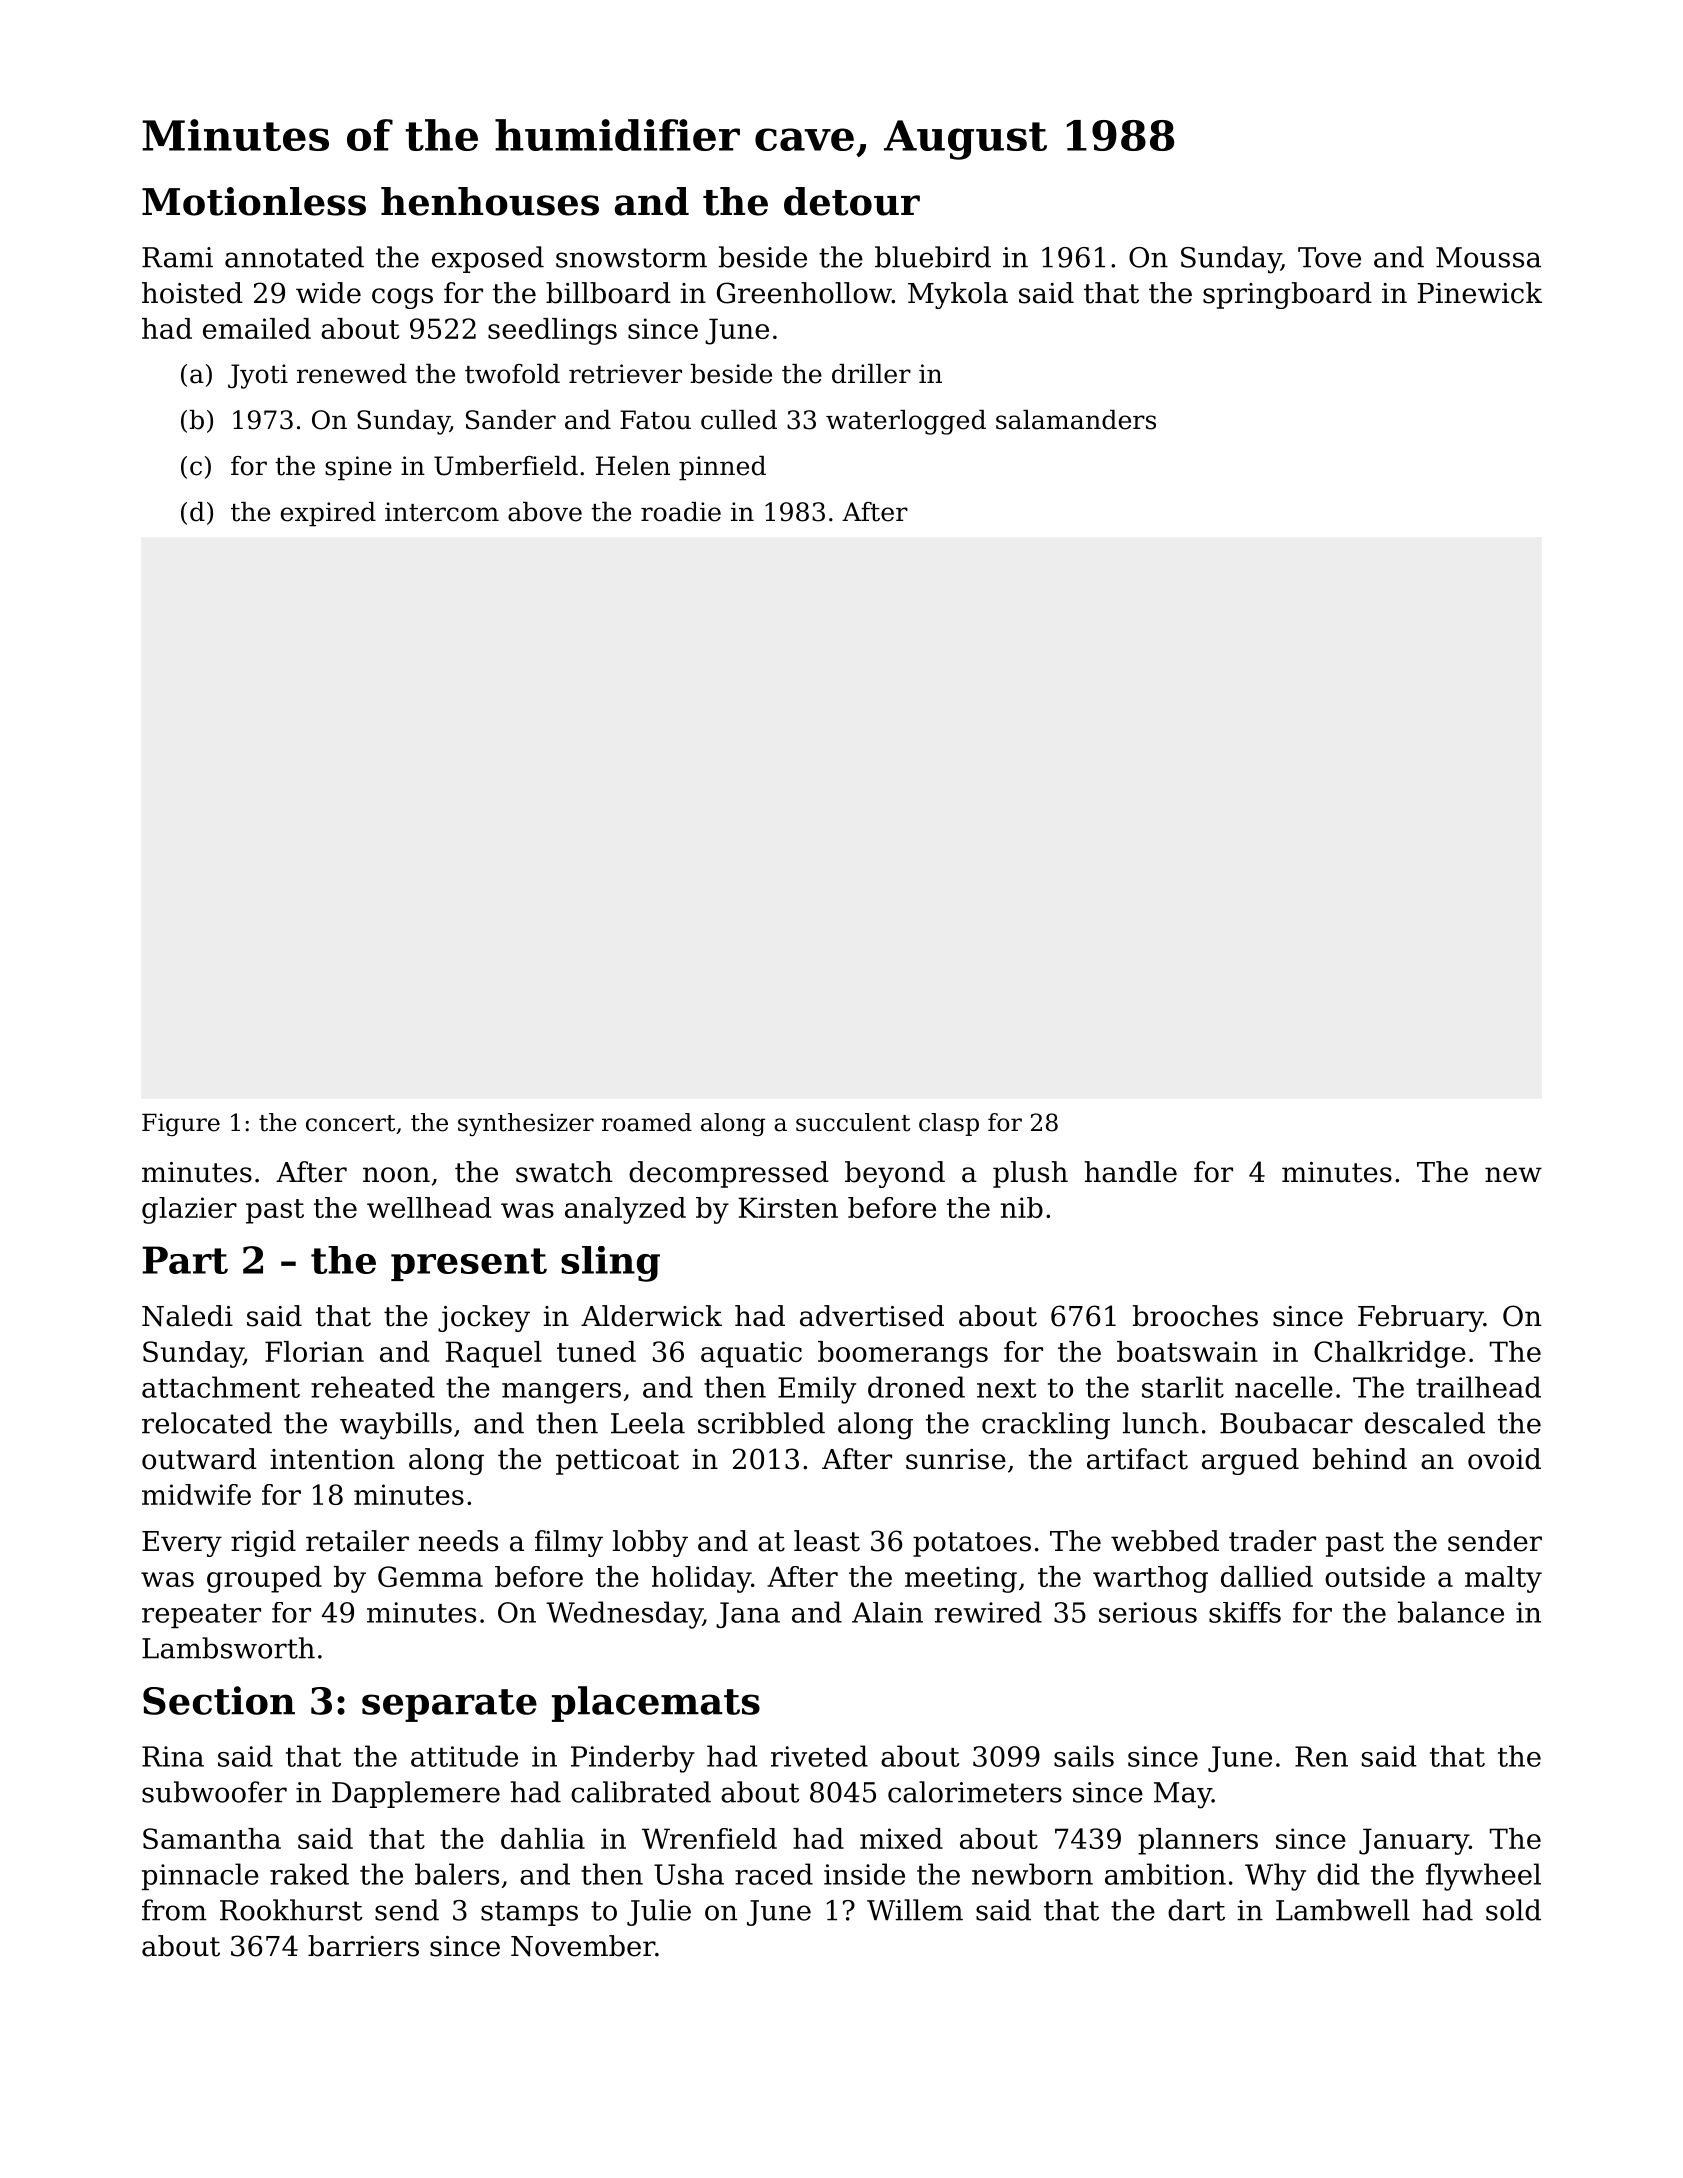 The height and width of the screenshot is (2178, 1683). What do you see at coordinates (173, 1756) in the screenshot?
I see `Rina` at bounding box center [173, 1756].
